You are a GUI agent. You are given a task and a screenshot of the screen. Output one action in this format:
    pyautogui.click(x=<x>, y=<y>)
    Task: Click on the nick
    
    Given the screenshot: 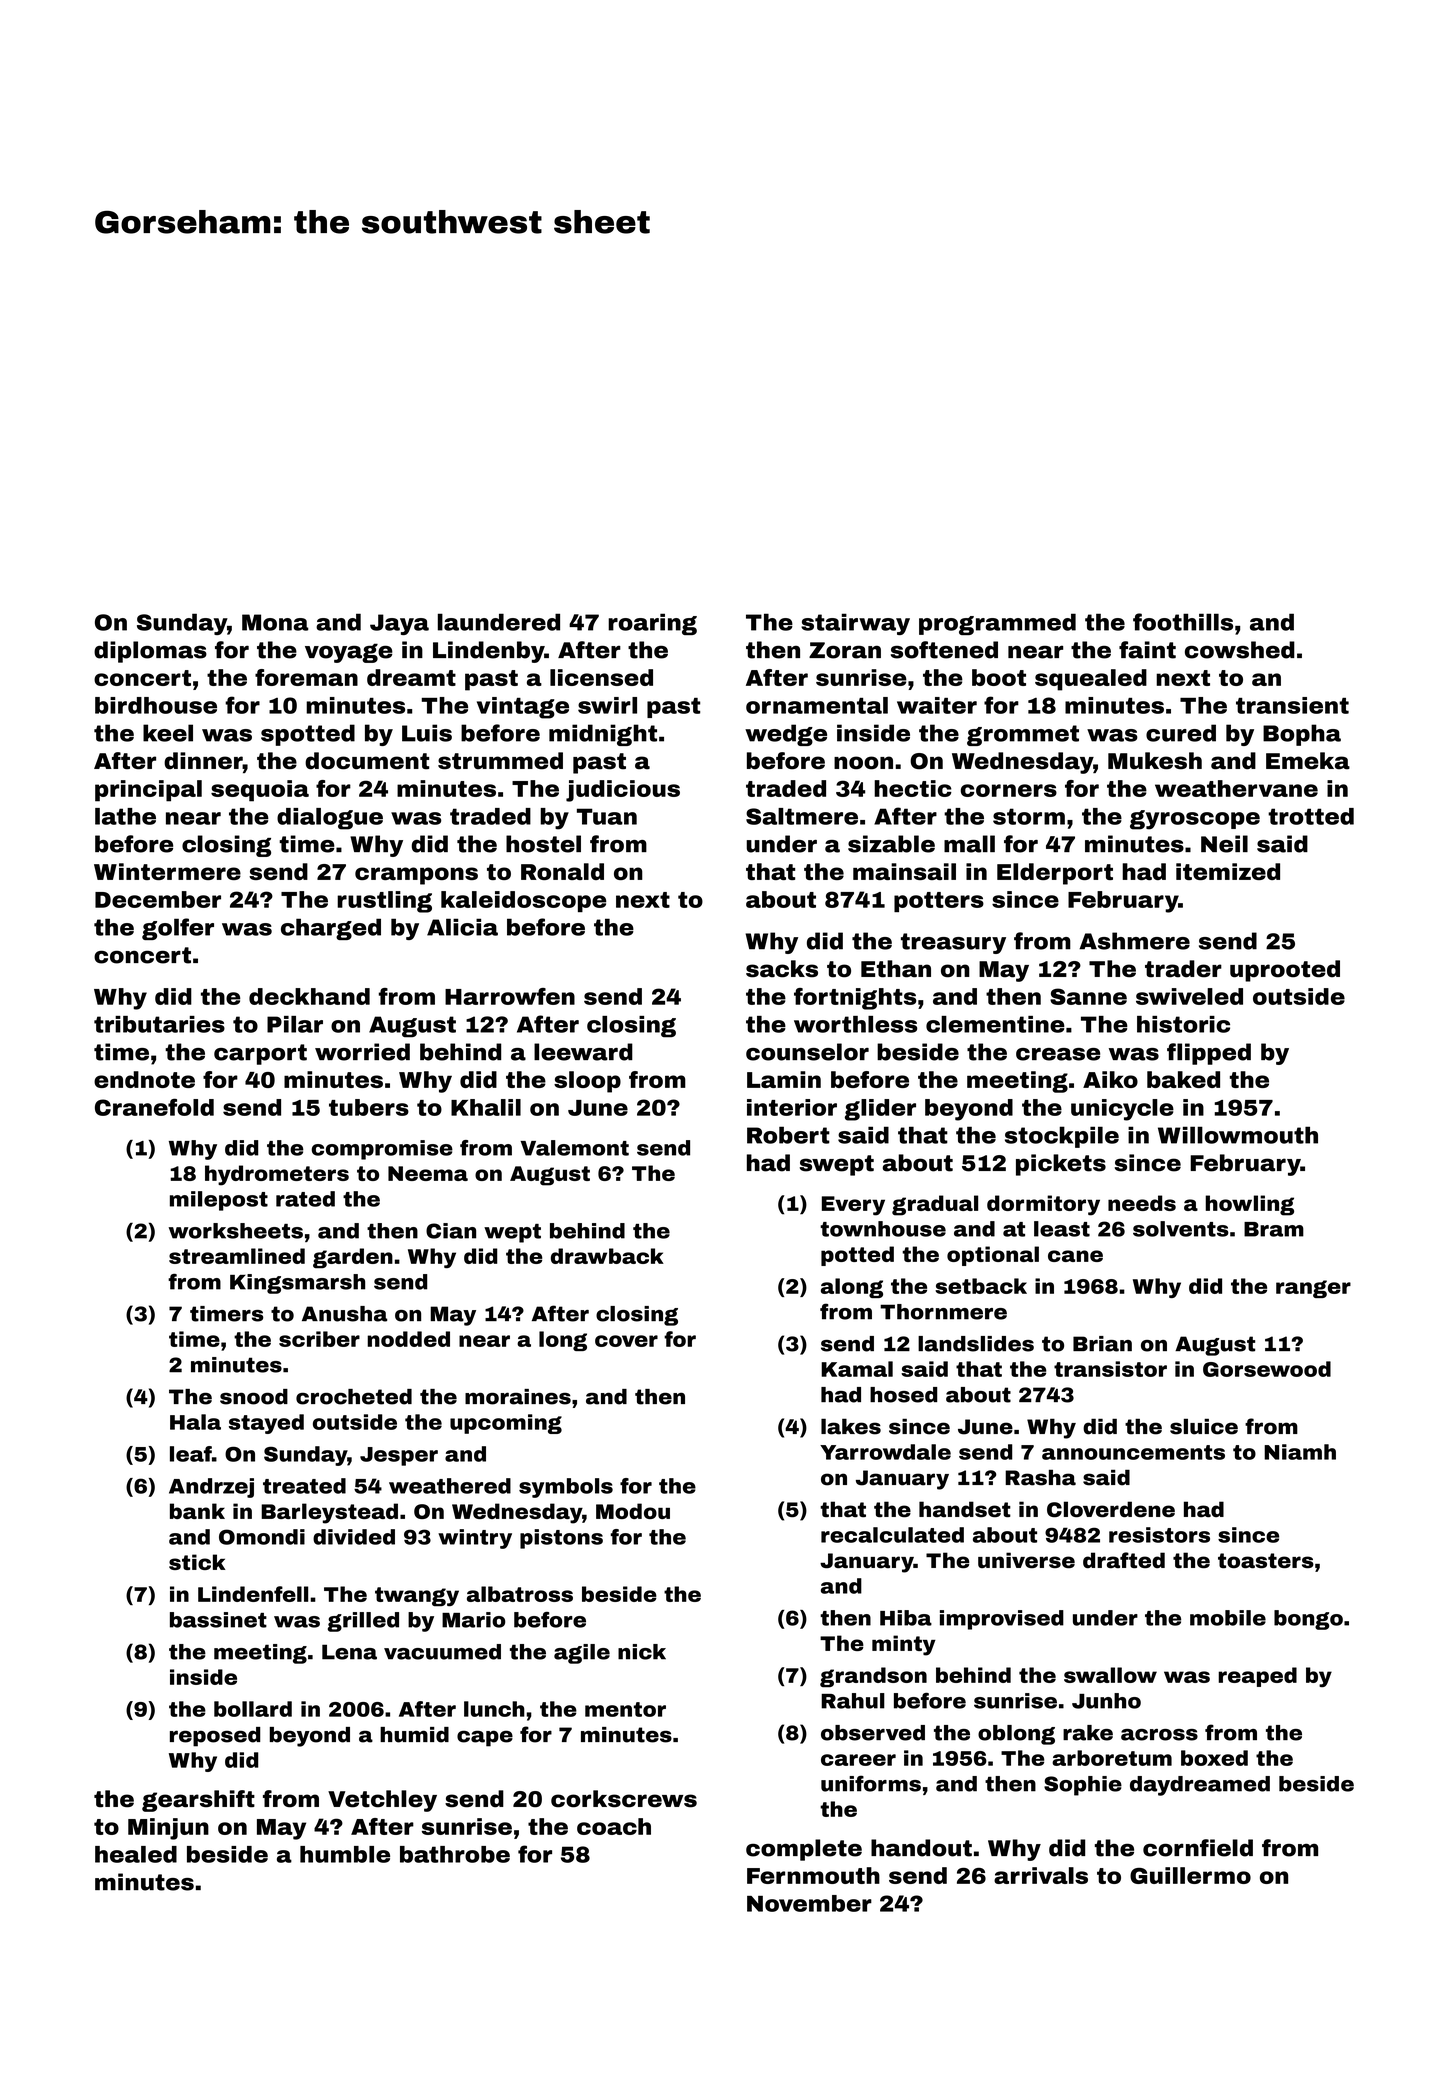 What is the action you would take?
    pyautogui.click(x=642, y=1652)
